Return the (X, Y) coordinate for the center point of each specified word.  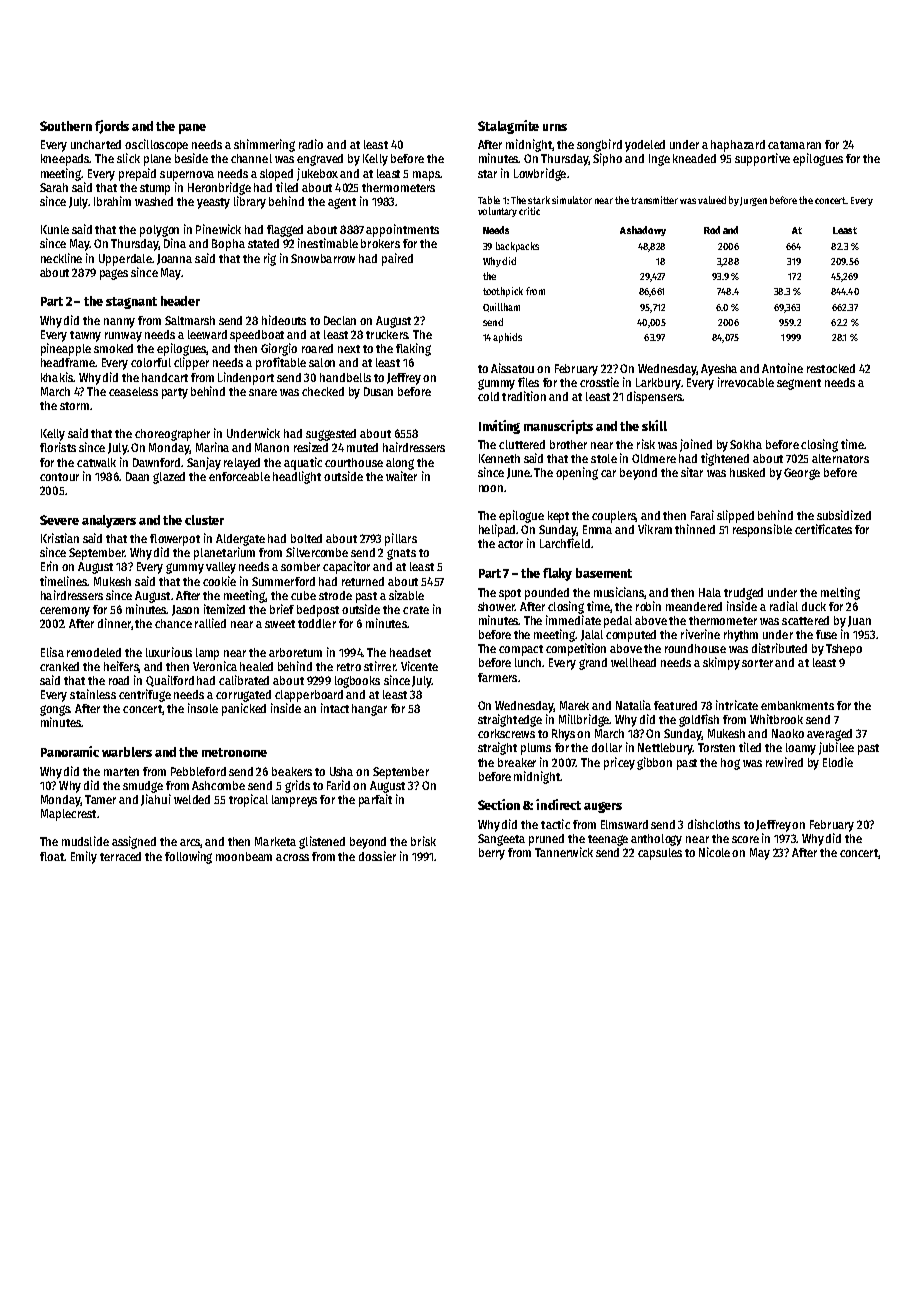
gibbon (654, 763)
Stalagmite (508, 127)
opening (577, 473)
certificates (823, 529)
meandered (694, 606)
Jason (185, 610)
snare (263, 392)
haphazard (738, 146)
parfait (375, 800)
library (250, 202)
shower (496, 606)
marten (121, 772)
